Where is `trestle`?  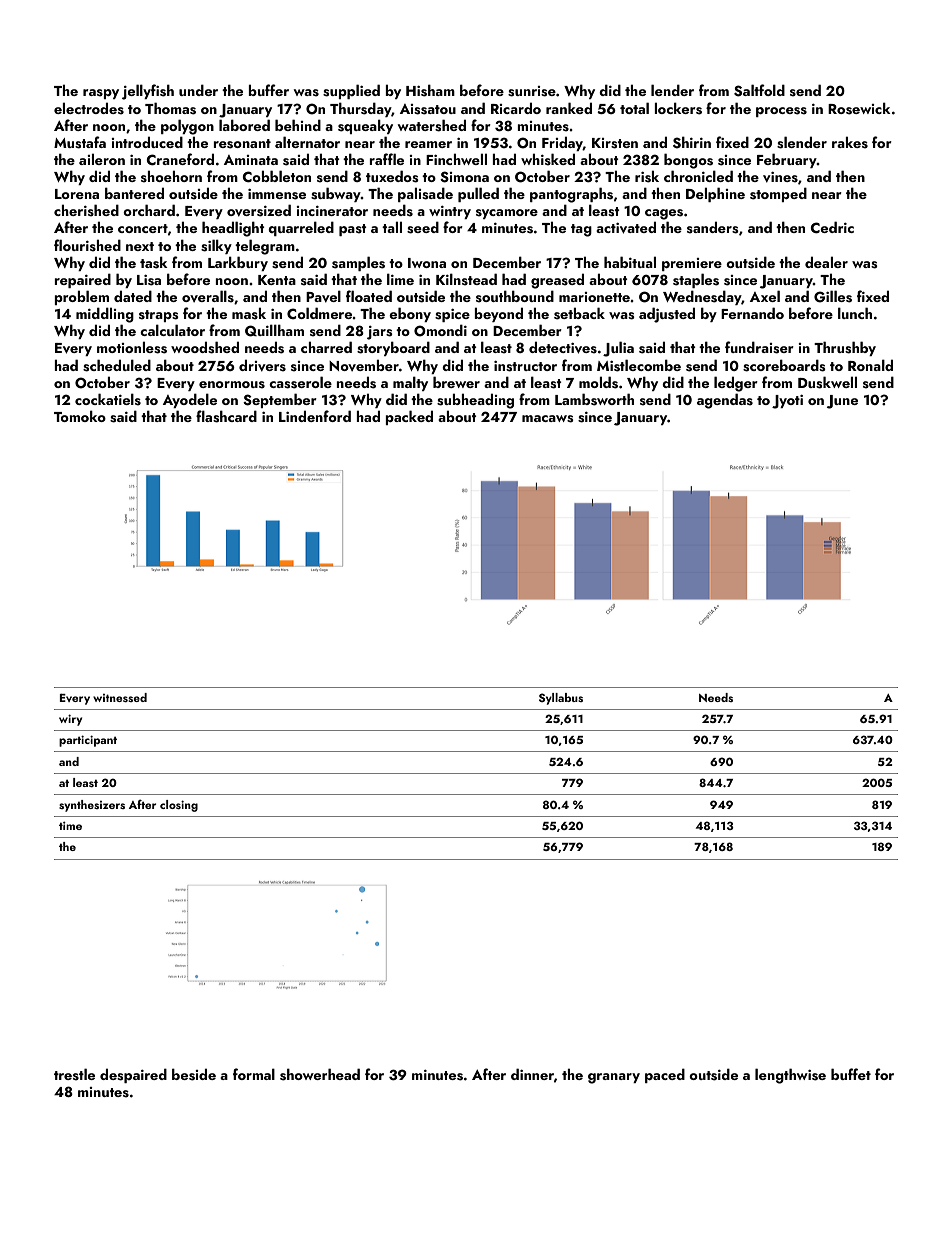
trestle is located at coordinates (74, 1074).
